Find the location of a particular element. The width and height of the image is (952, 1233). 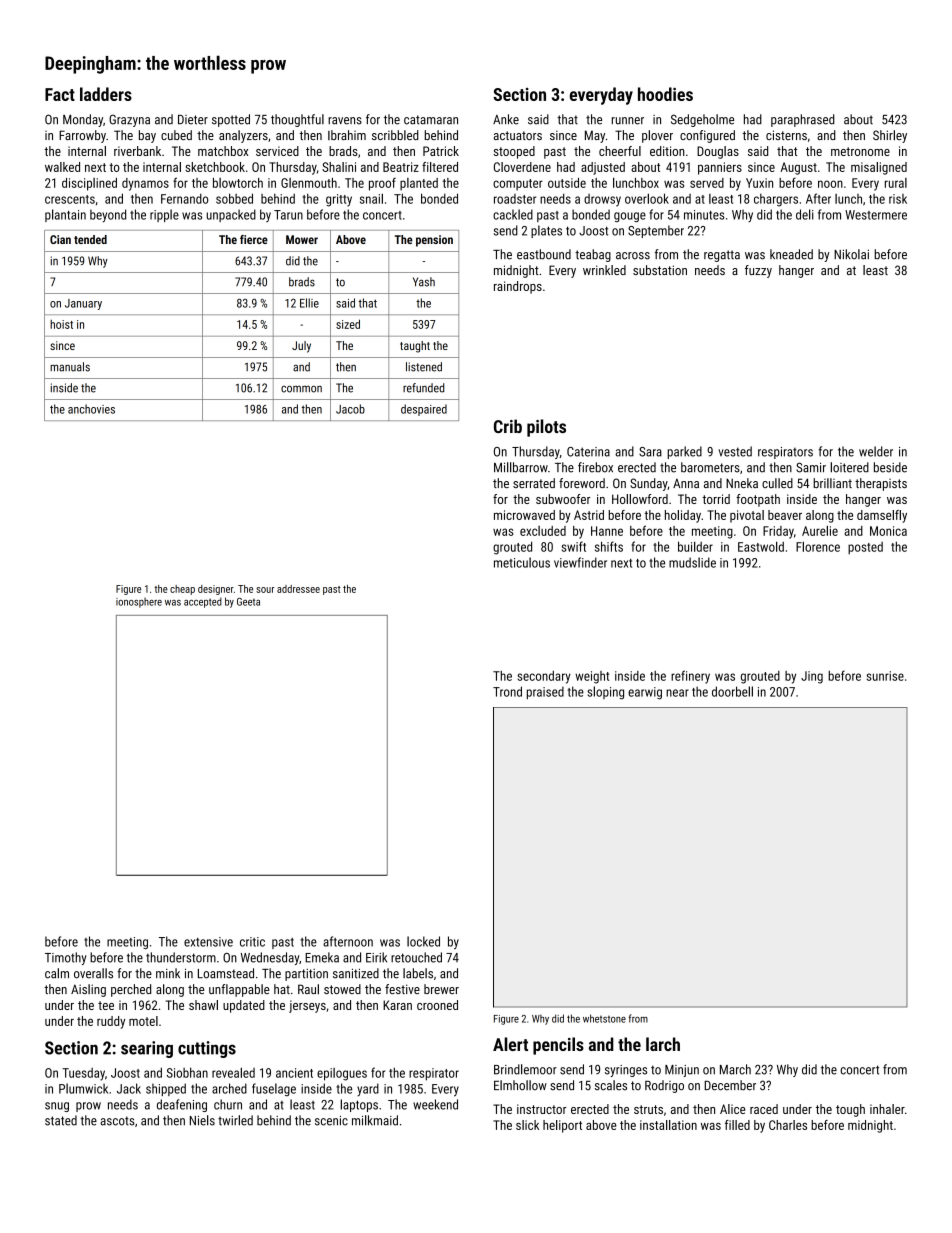

pilots is located at coordinates (546, 428).
